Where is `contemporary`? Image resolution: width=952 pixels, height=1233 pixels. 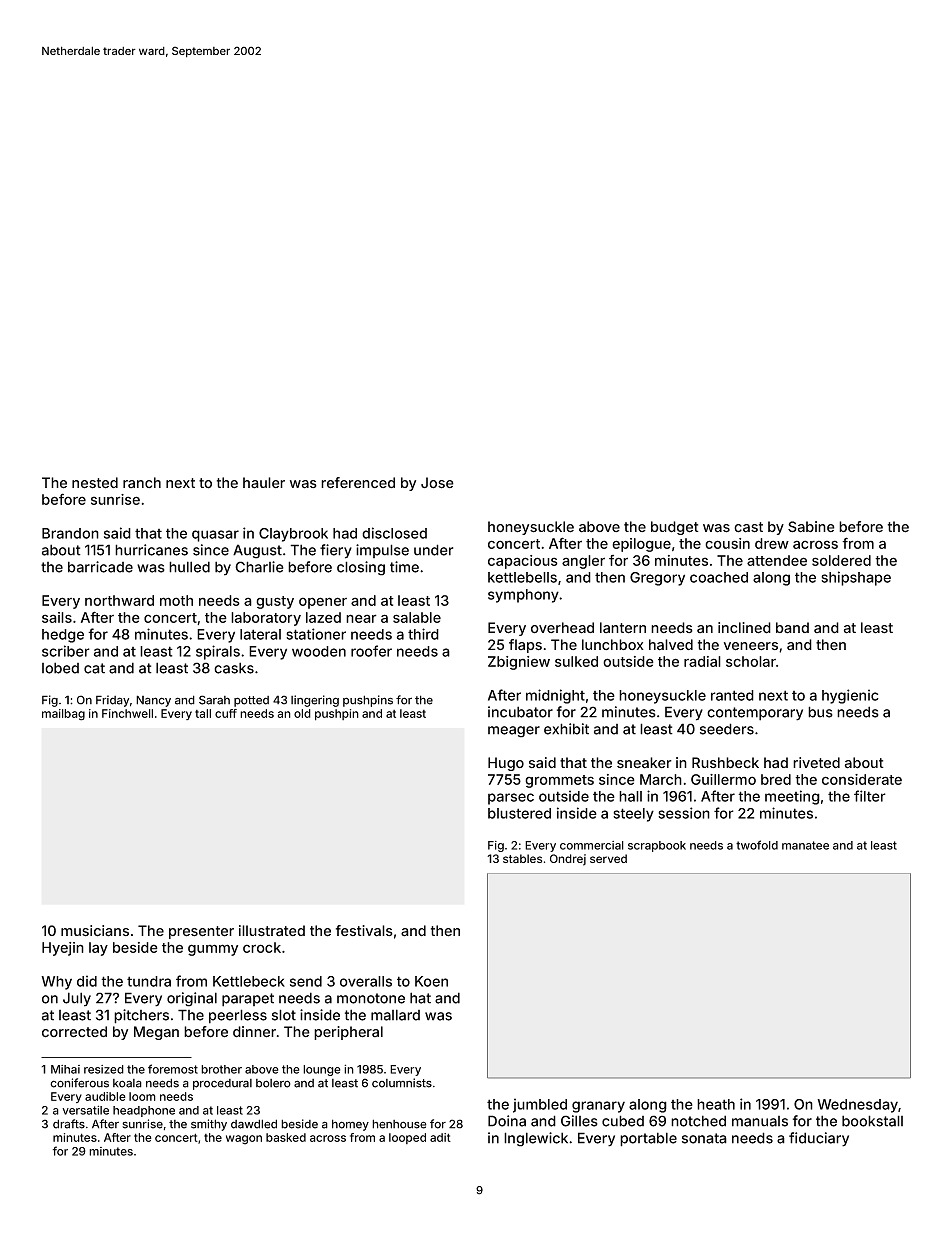 contemporary is located at coordinates (755, 714).
